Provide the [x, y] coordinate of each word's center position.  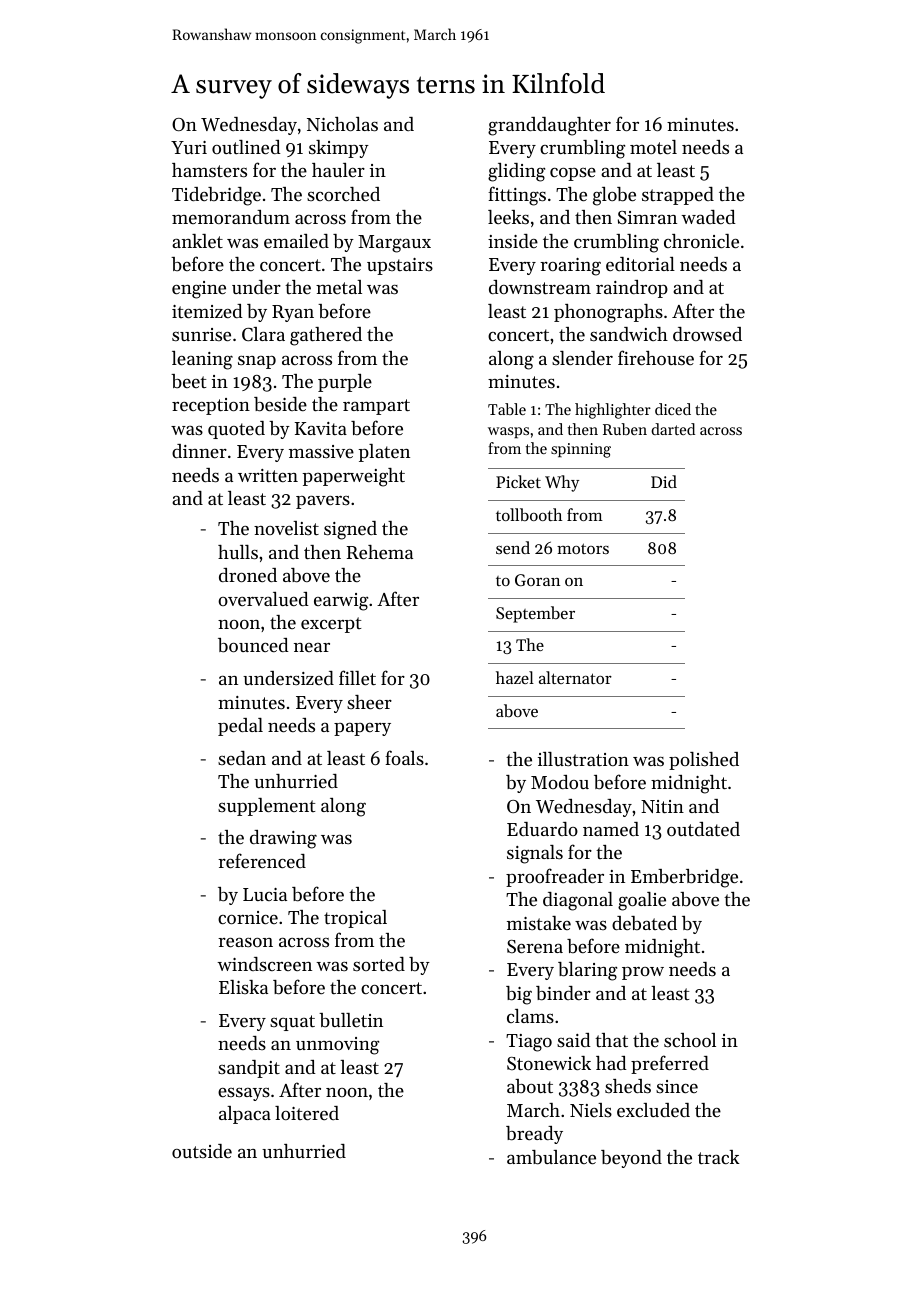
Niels [591, 1110]
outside [202, 1151]
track [719, 1157]
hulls [238, 552]
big [519, 995]
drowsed [707, 334]
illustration [583, 759]
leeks [508, 217]
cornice [248, 917]
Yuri [189, 147]
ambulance [551, 1157]
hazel [515, 677]
